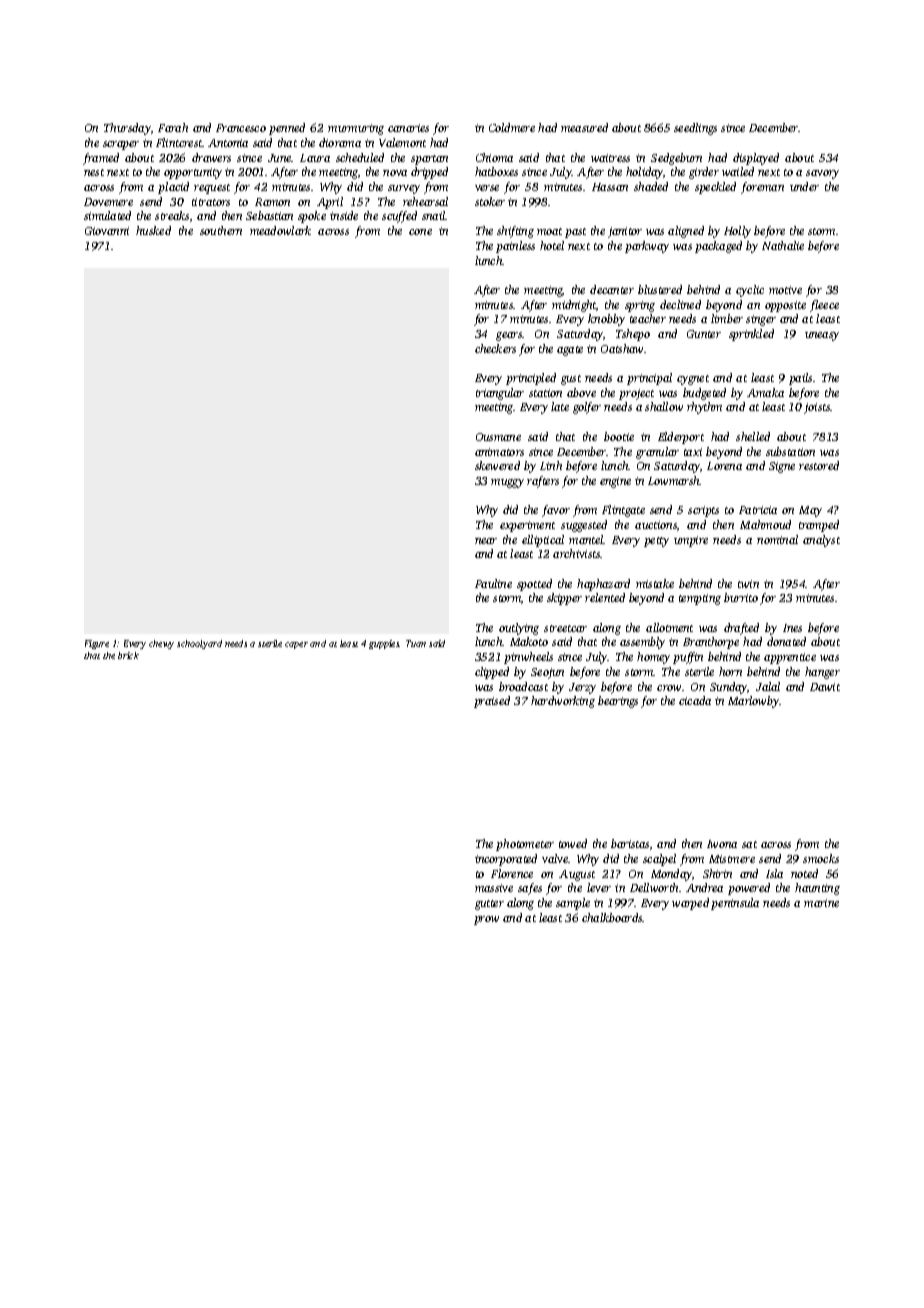 The height and width of the screenshot is (1308, 924). Describe the element at coordinates (211, 202) in the screenshot. I see `titrators` at that location.
